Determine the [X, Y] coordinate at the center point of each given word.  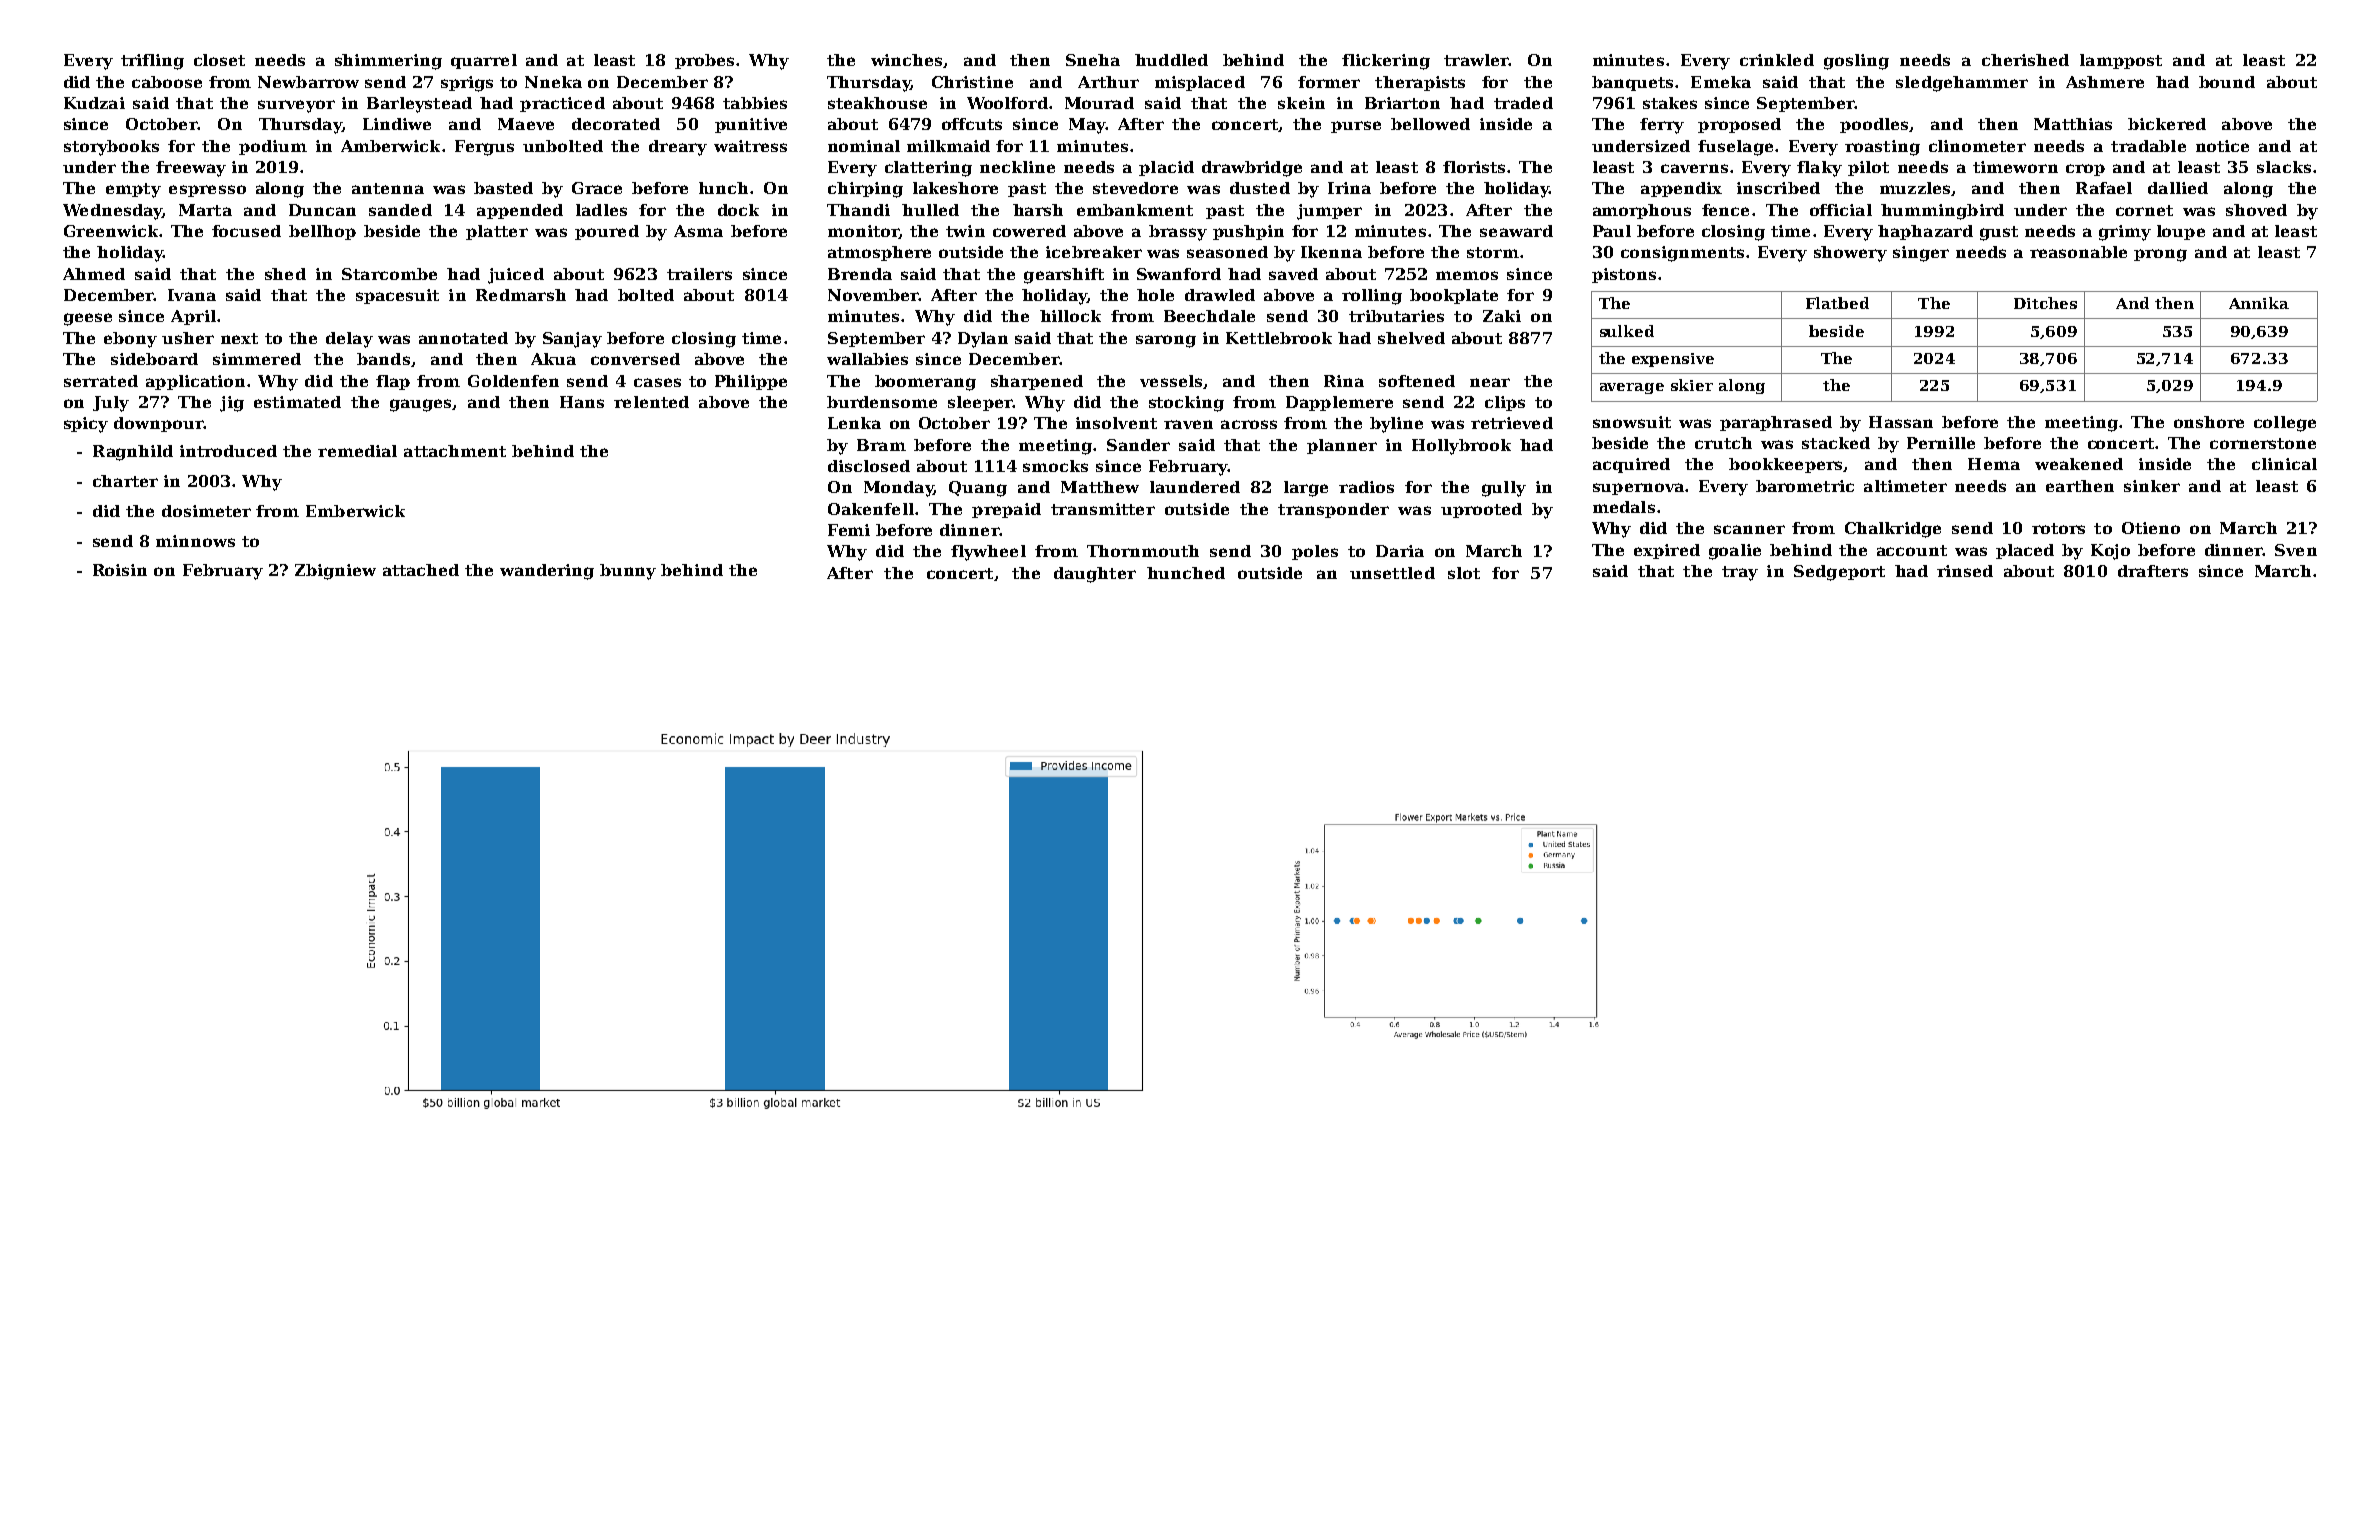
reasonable [2078, 252]
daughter [1095, 575]
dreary [678, 148]
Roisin [120, 570]
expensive [1673, 360]
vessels [1171, 381]
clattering [928, 169]
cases [657, 382]
